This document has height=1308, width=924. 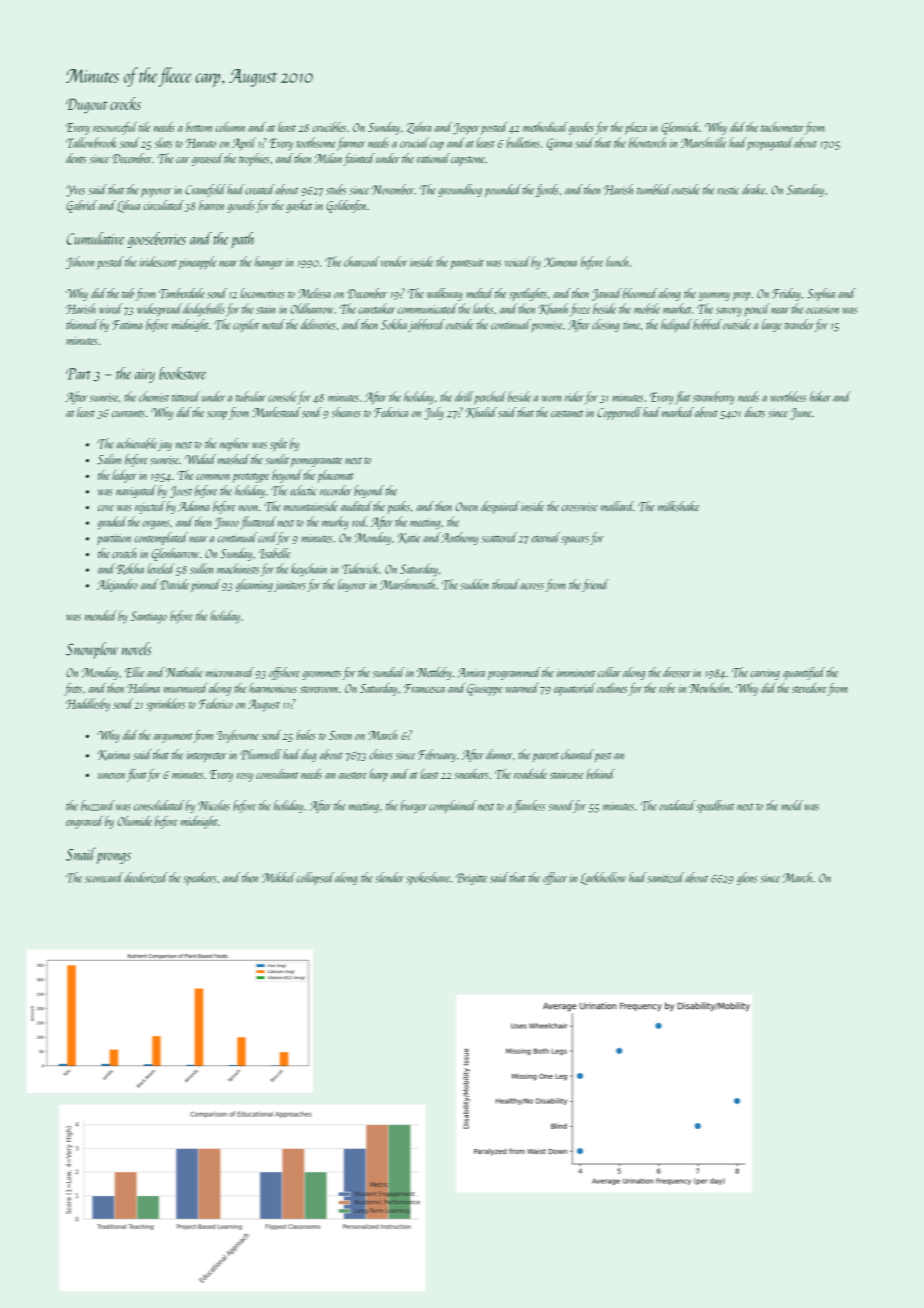 What do you see at coordinates (76, 158) in the document?
I see `dents` at bounding box center [76, 158].
